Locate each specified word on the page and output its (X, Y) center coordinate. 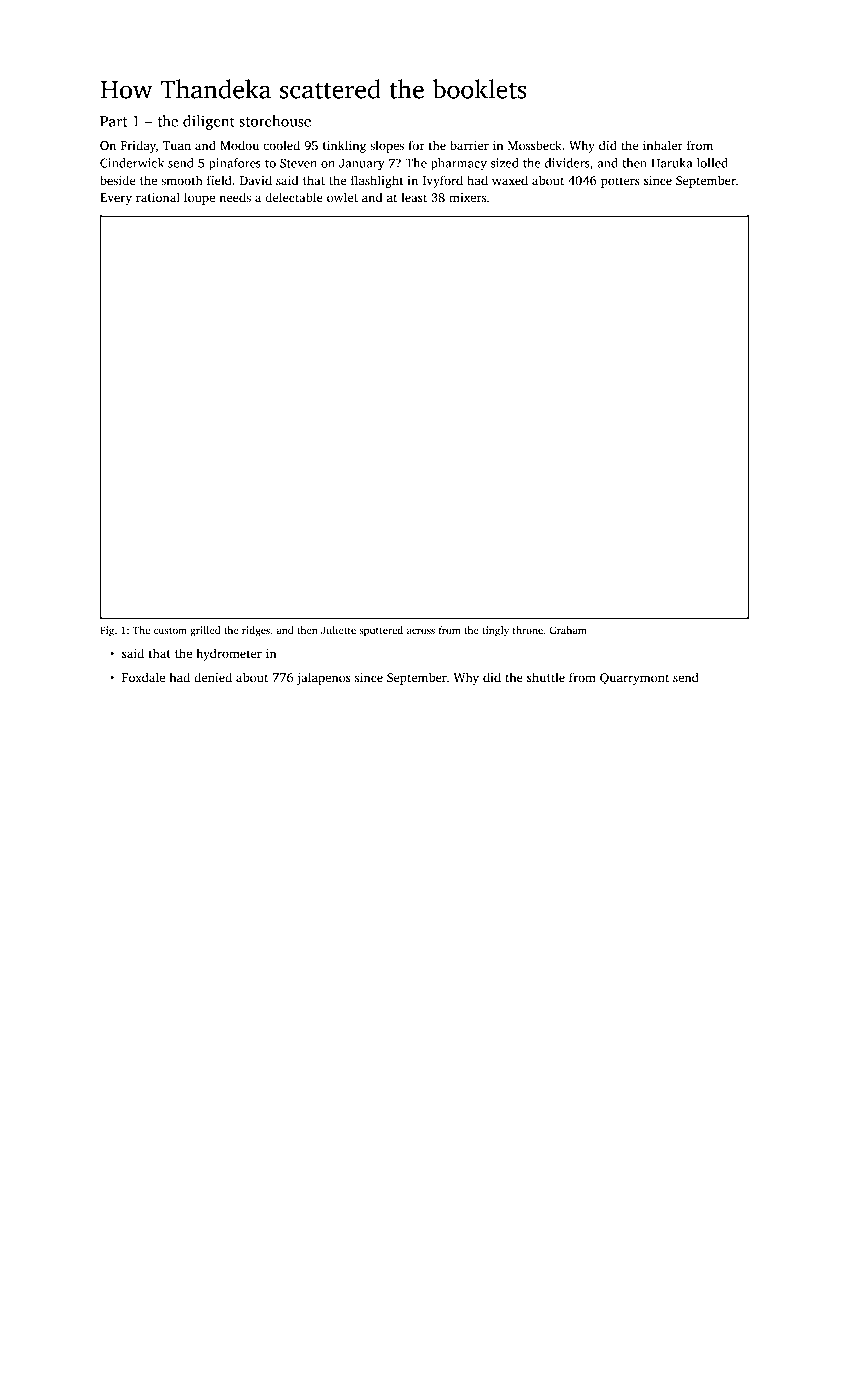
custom (170, 630)
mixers (467, 197)
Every (116, 199)
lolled (712, 163)
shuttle (546, 677)
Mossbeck (535, 145)
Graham (568, 630)
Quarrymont (634, 679)
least (414, 197)
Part (113, 121)
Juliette (338, 630)
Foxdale (143, 677)
